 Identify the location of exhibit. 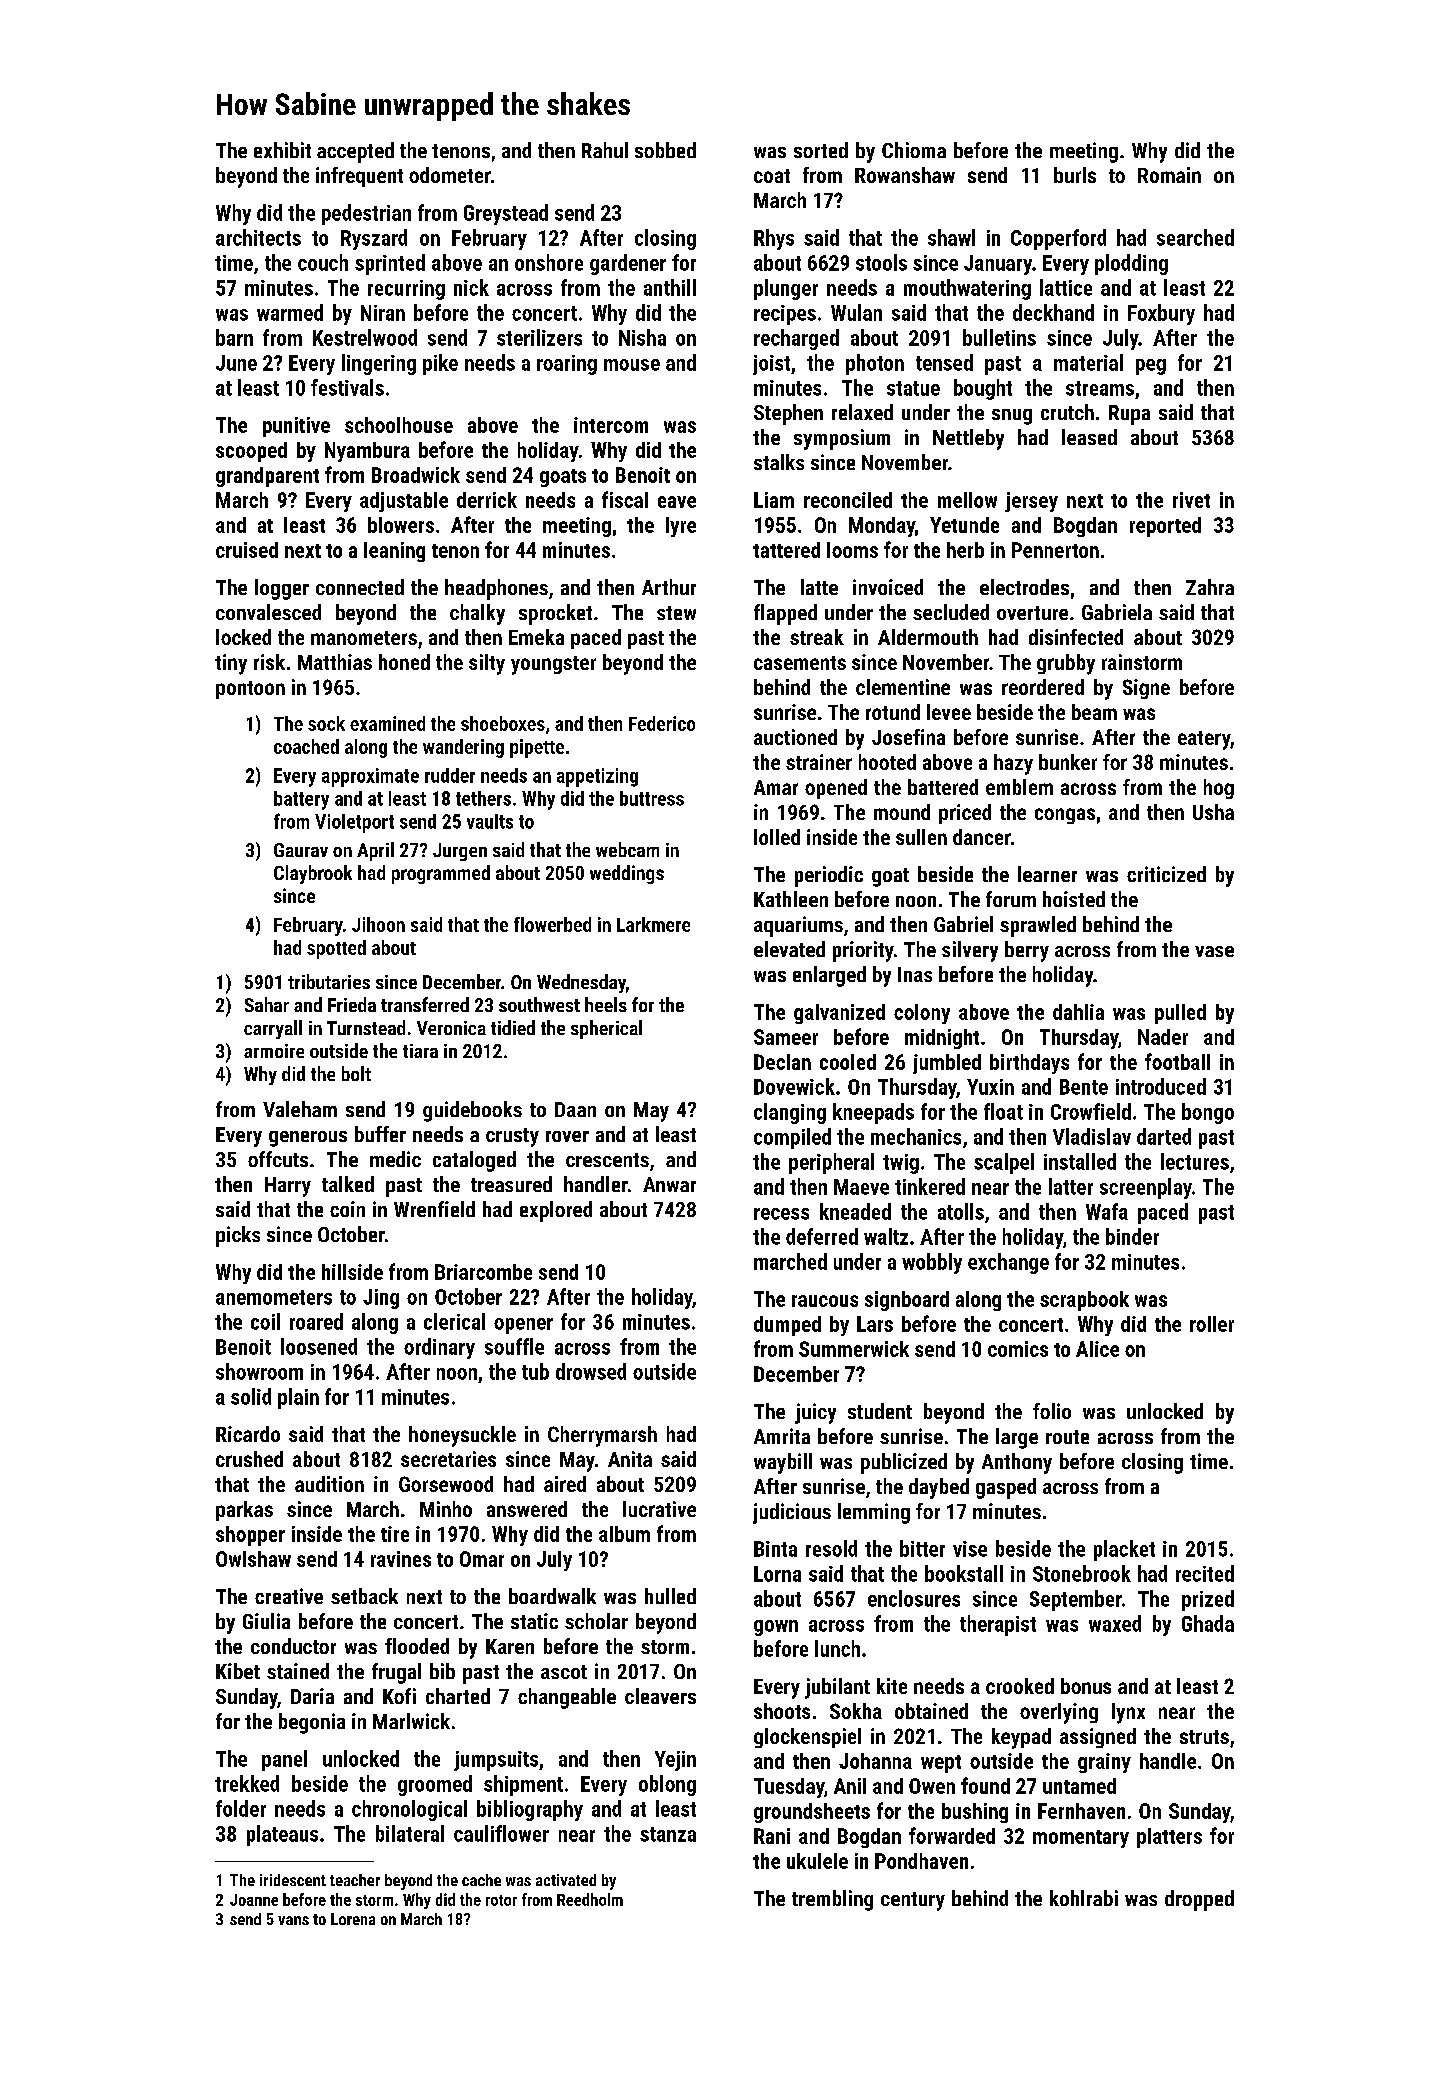
(282, 150).
